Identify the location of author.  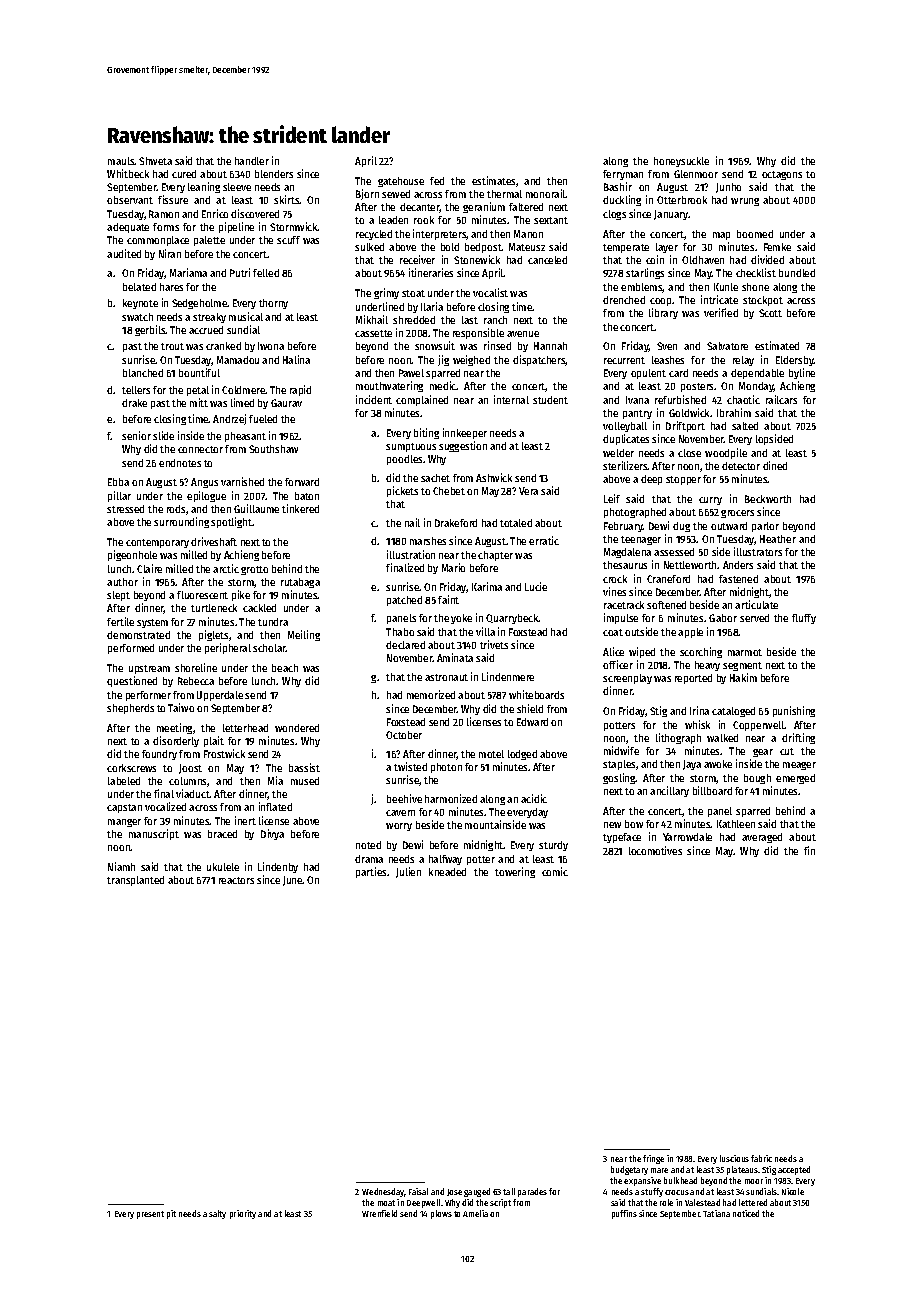
(122, 582).
